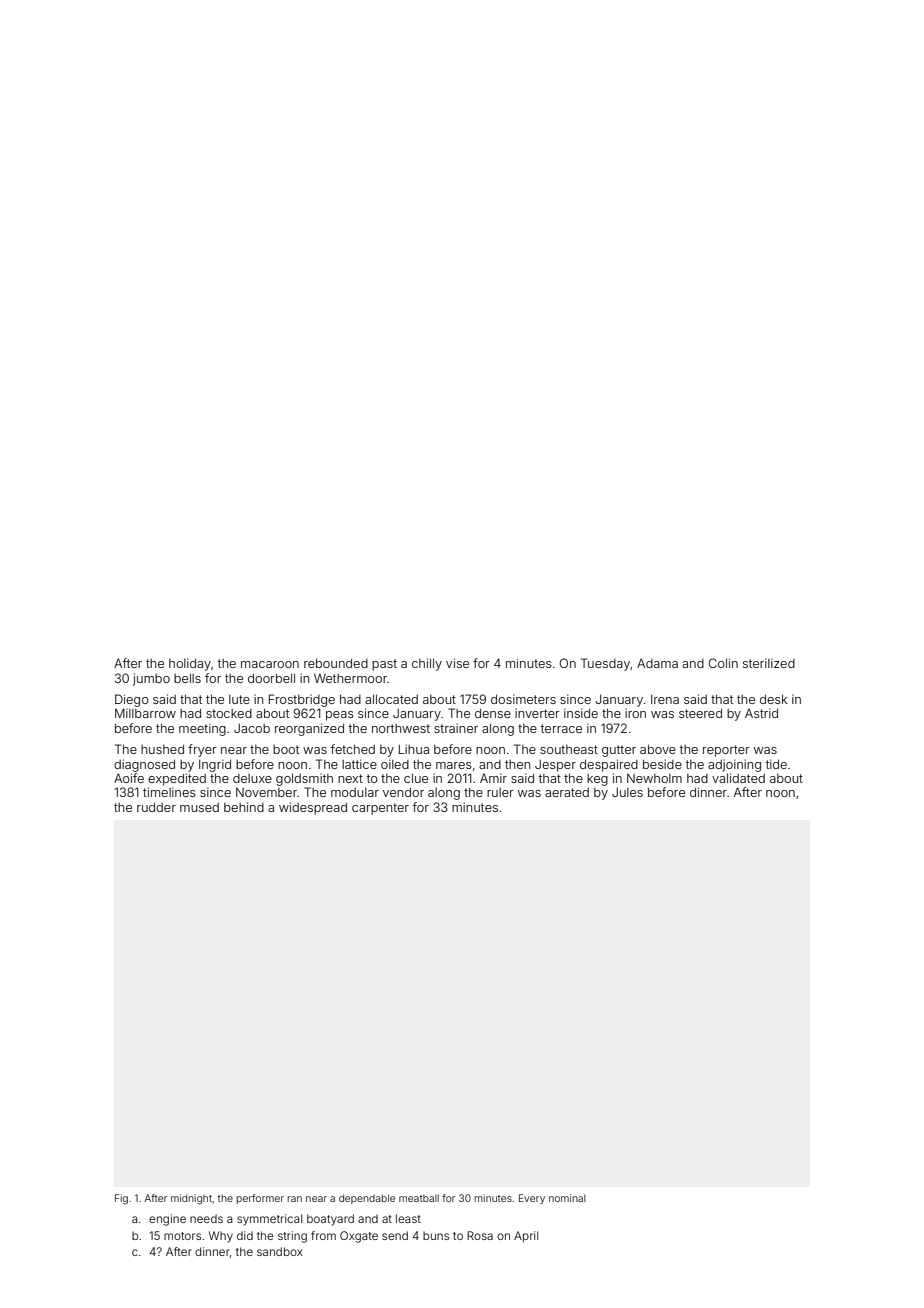 The image size is (924, 1308). What do you see at coordinates (567, 1198) in the screenshot?
I see `nominal` at bounding box center [567, 1198].
